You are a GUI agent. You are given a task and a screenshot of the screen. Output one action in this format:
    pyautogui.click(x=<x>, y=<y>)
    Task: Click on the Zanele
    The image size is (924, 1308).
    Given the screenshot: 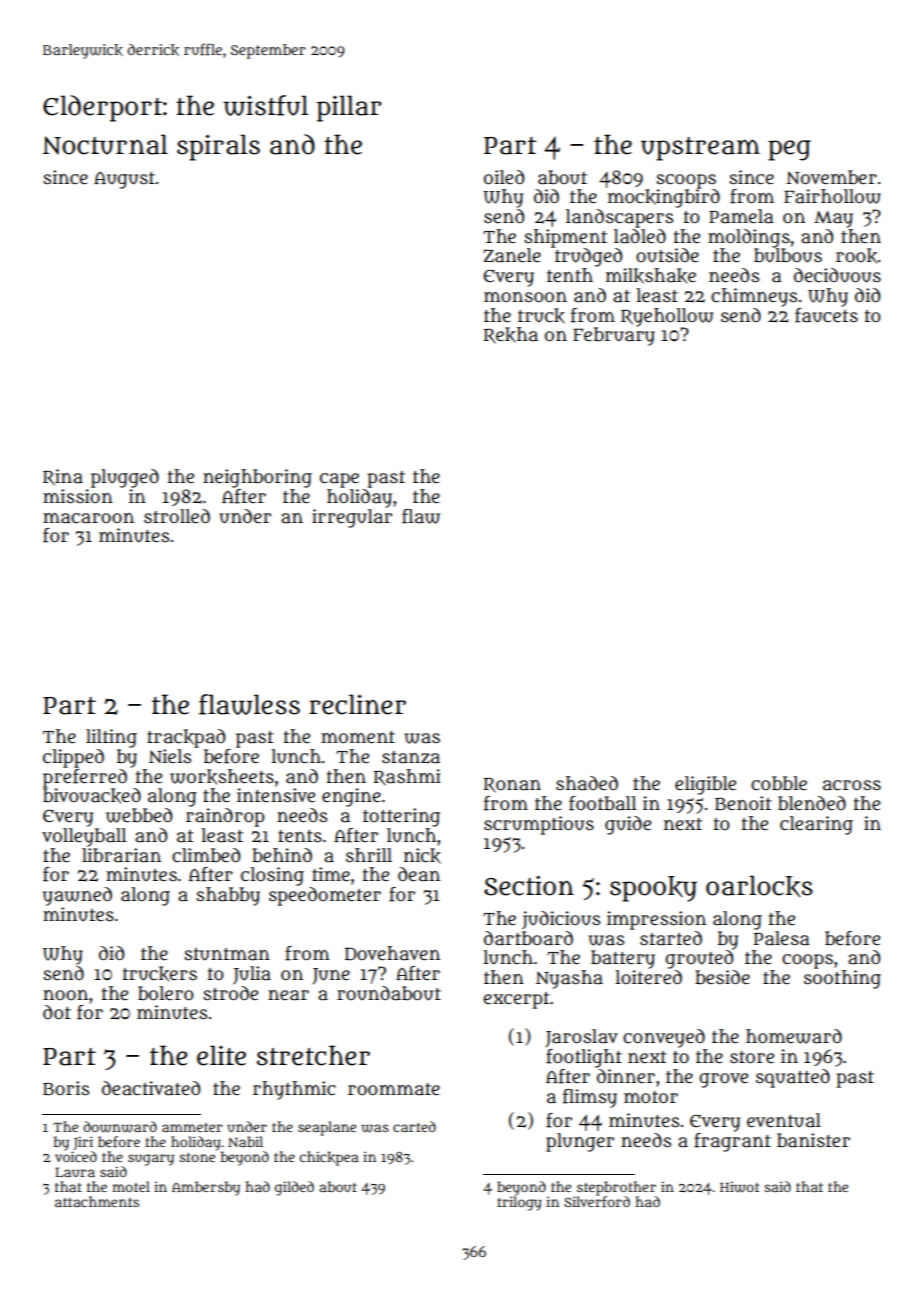 What is the action you would take?
    pyautogui.click(x=512, y=255)
